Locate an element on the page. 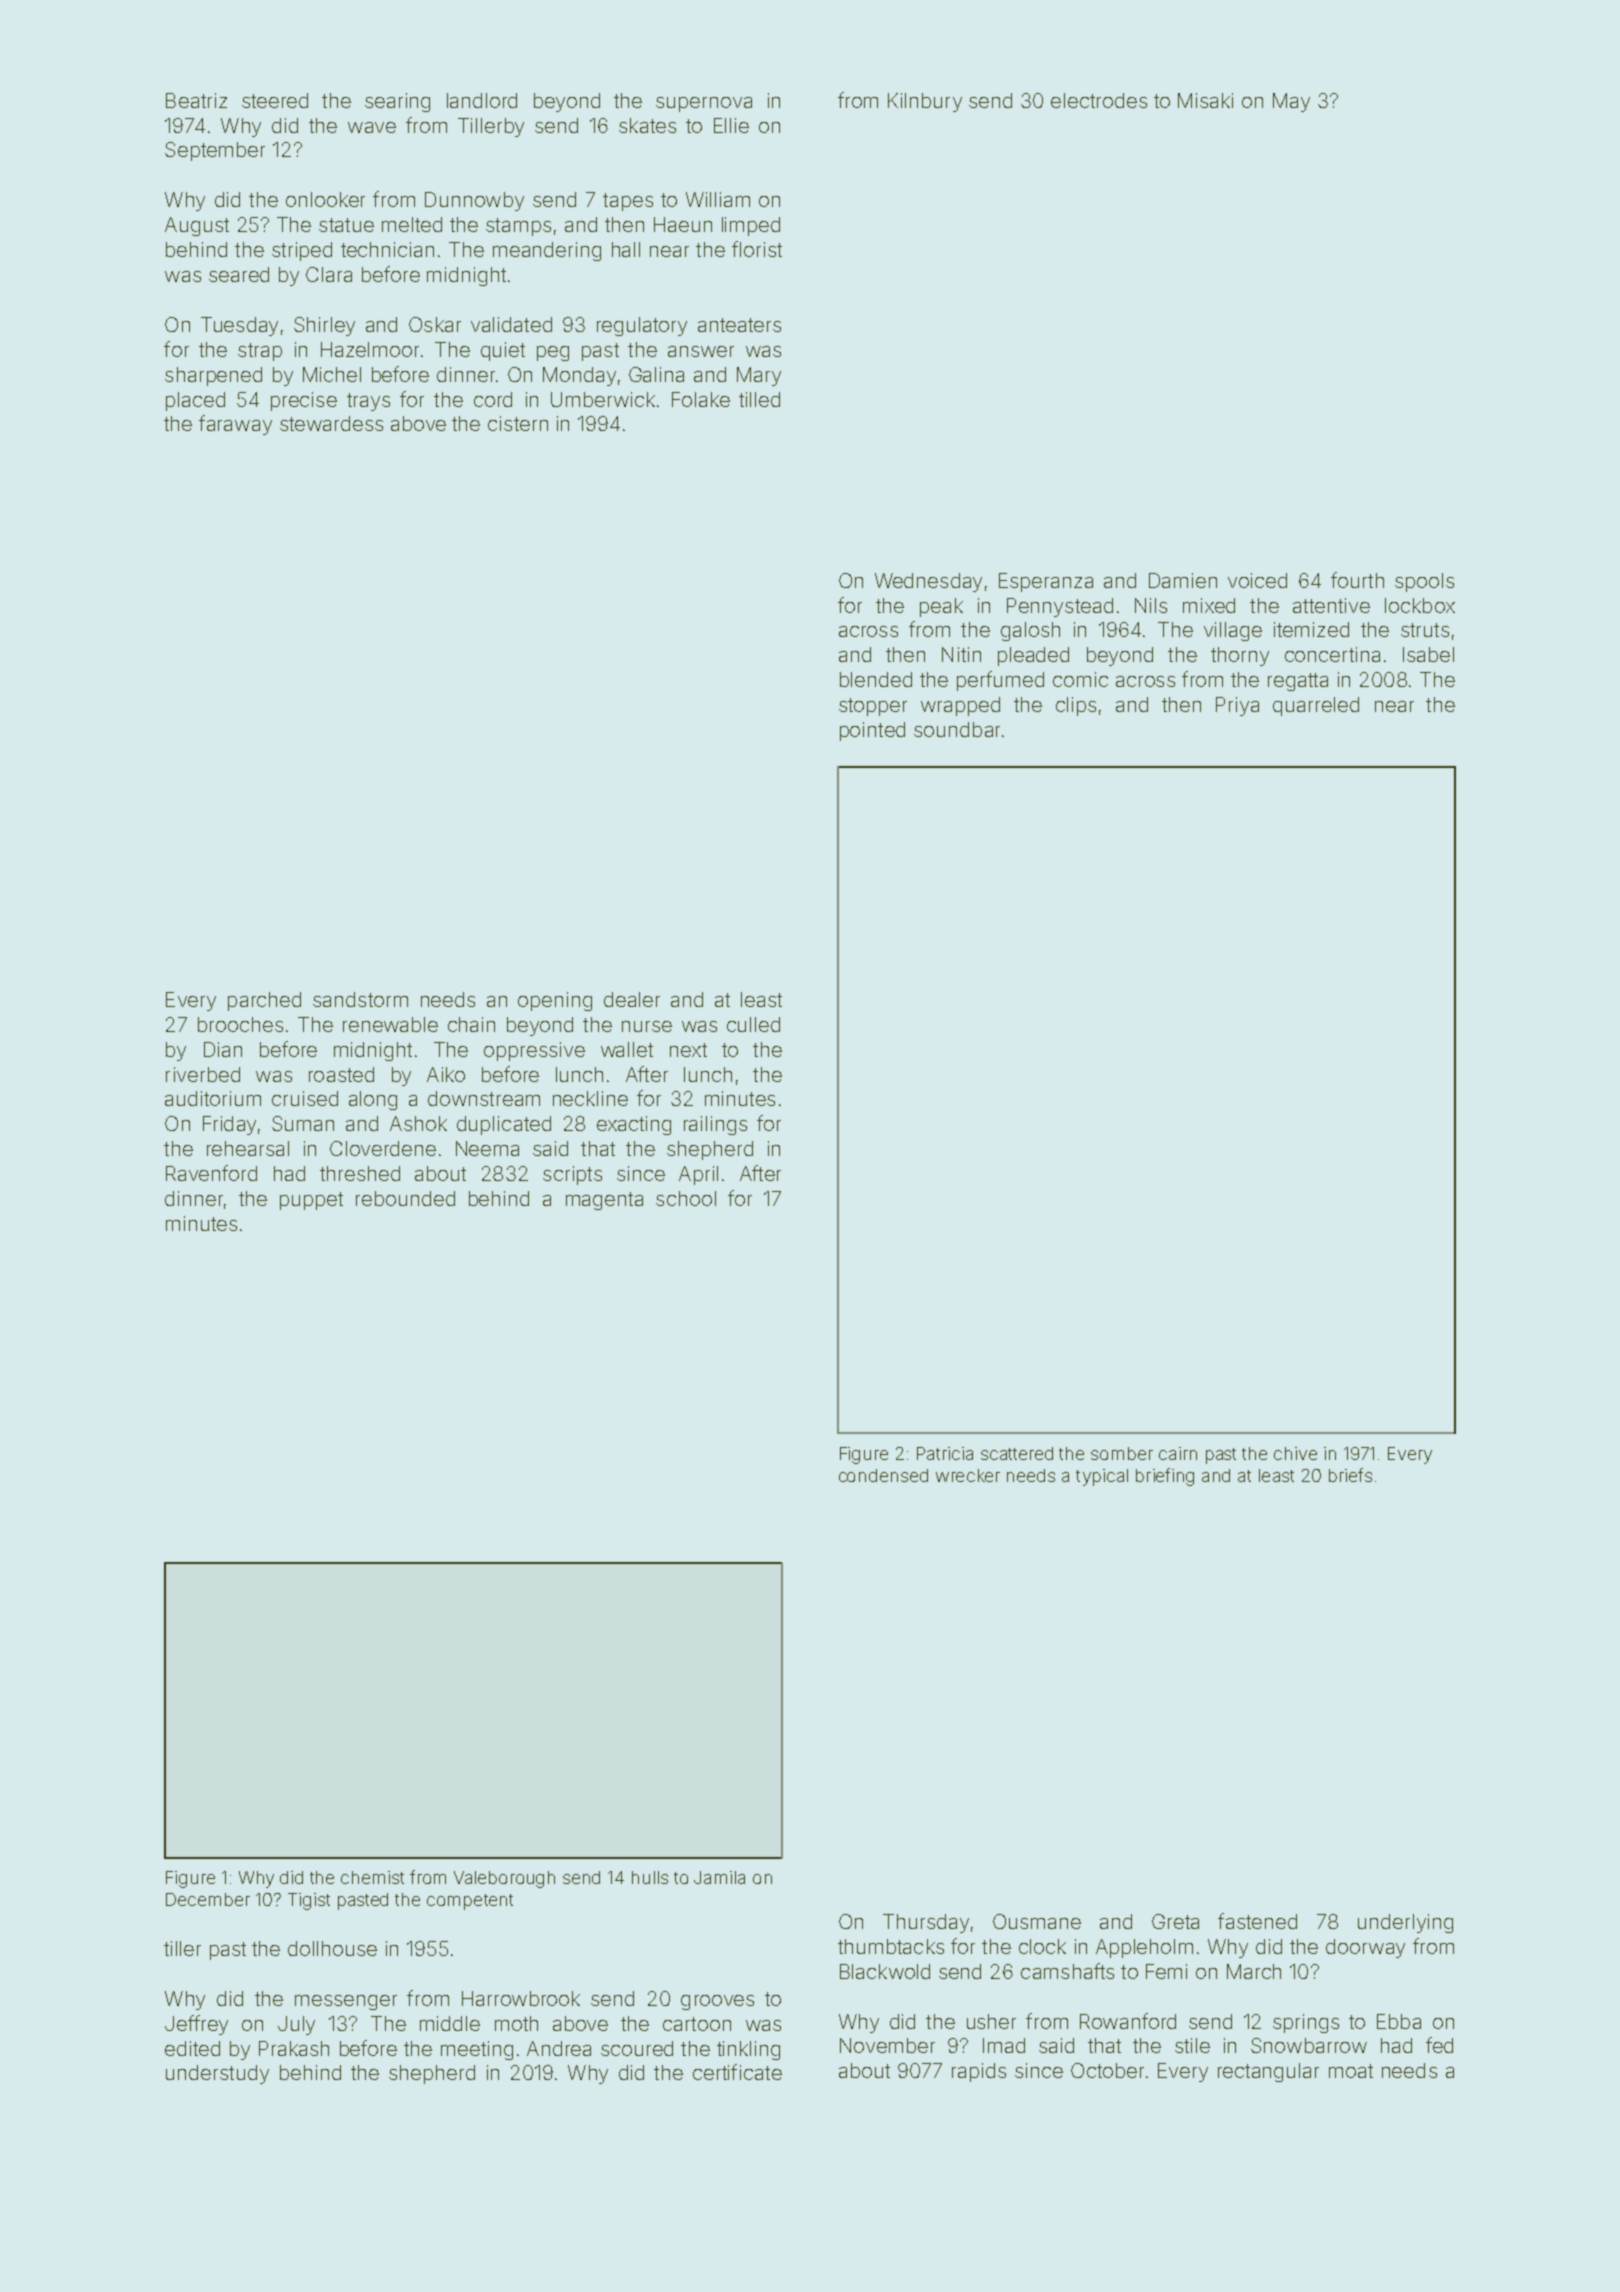 The height and width of the document is (2292, 1620). Priya is located at coordinates (1237, 706).
